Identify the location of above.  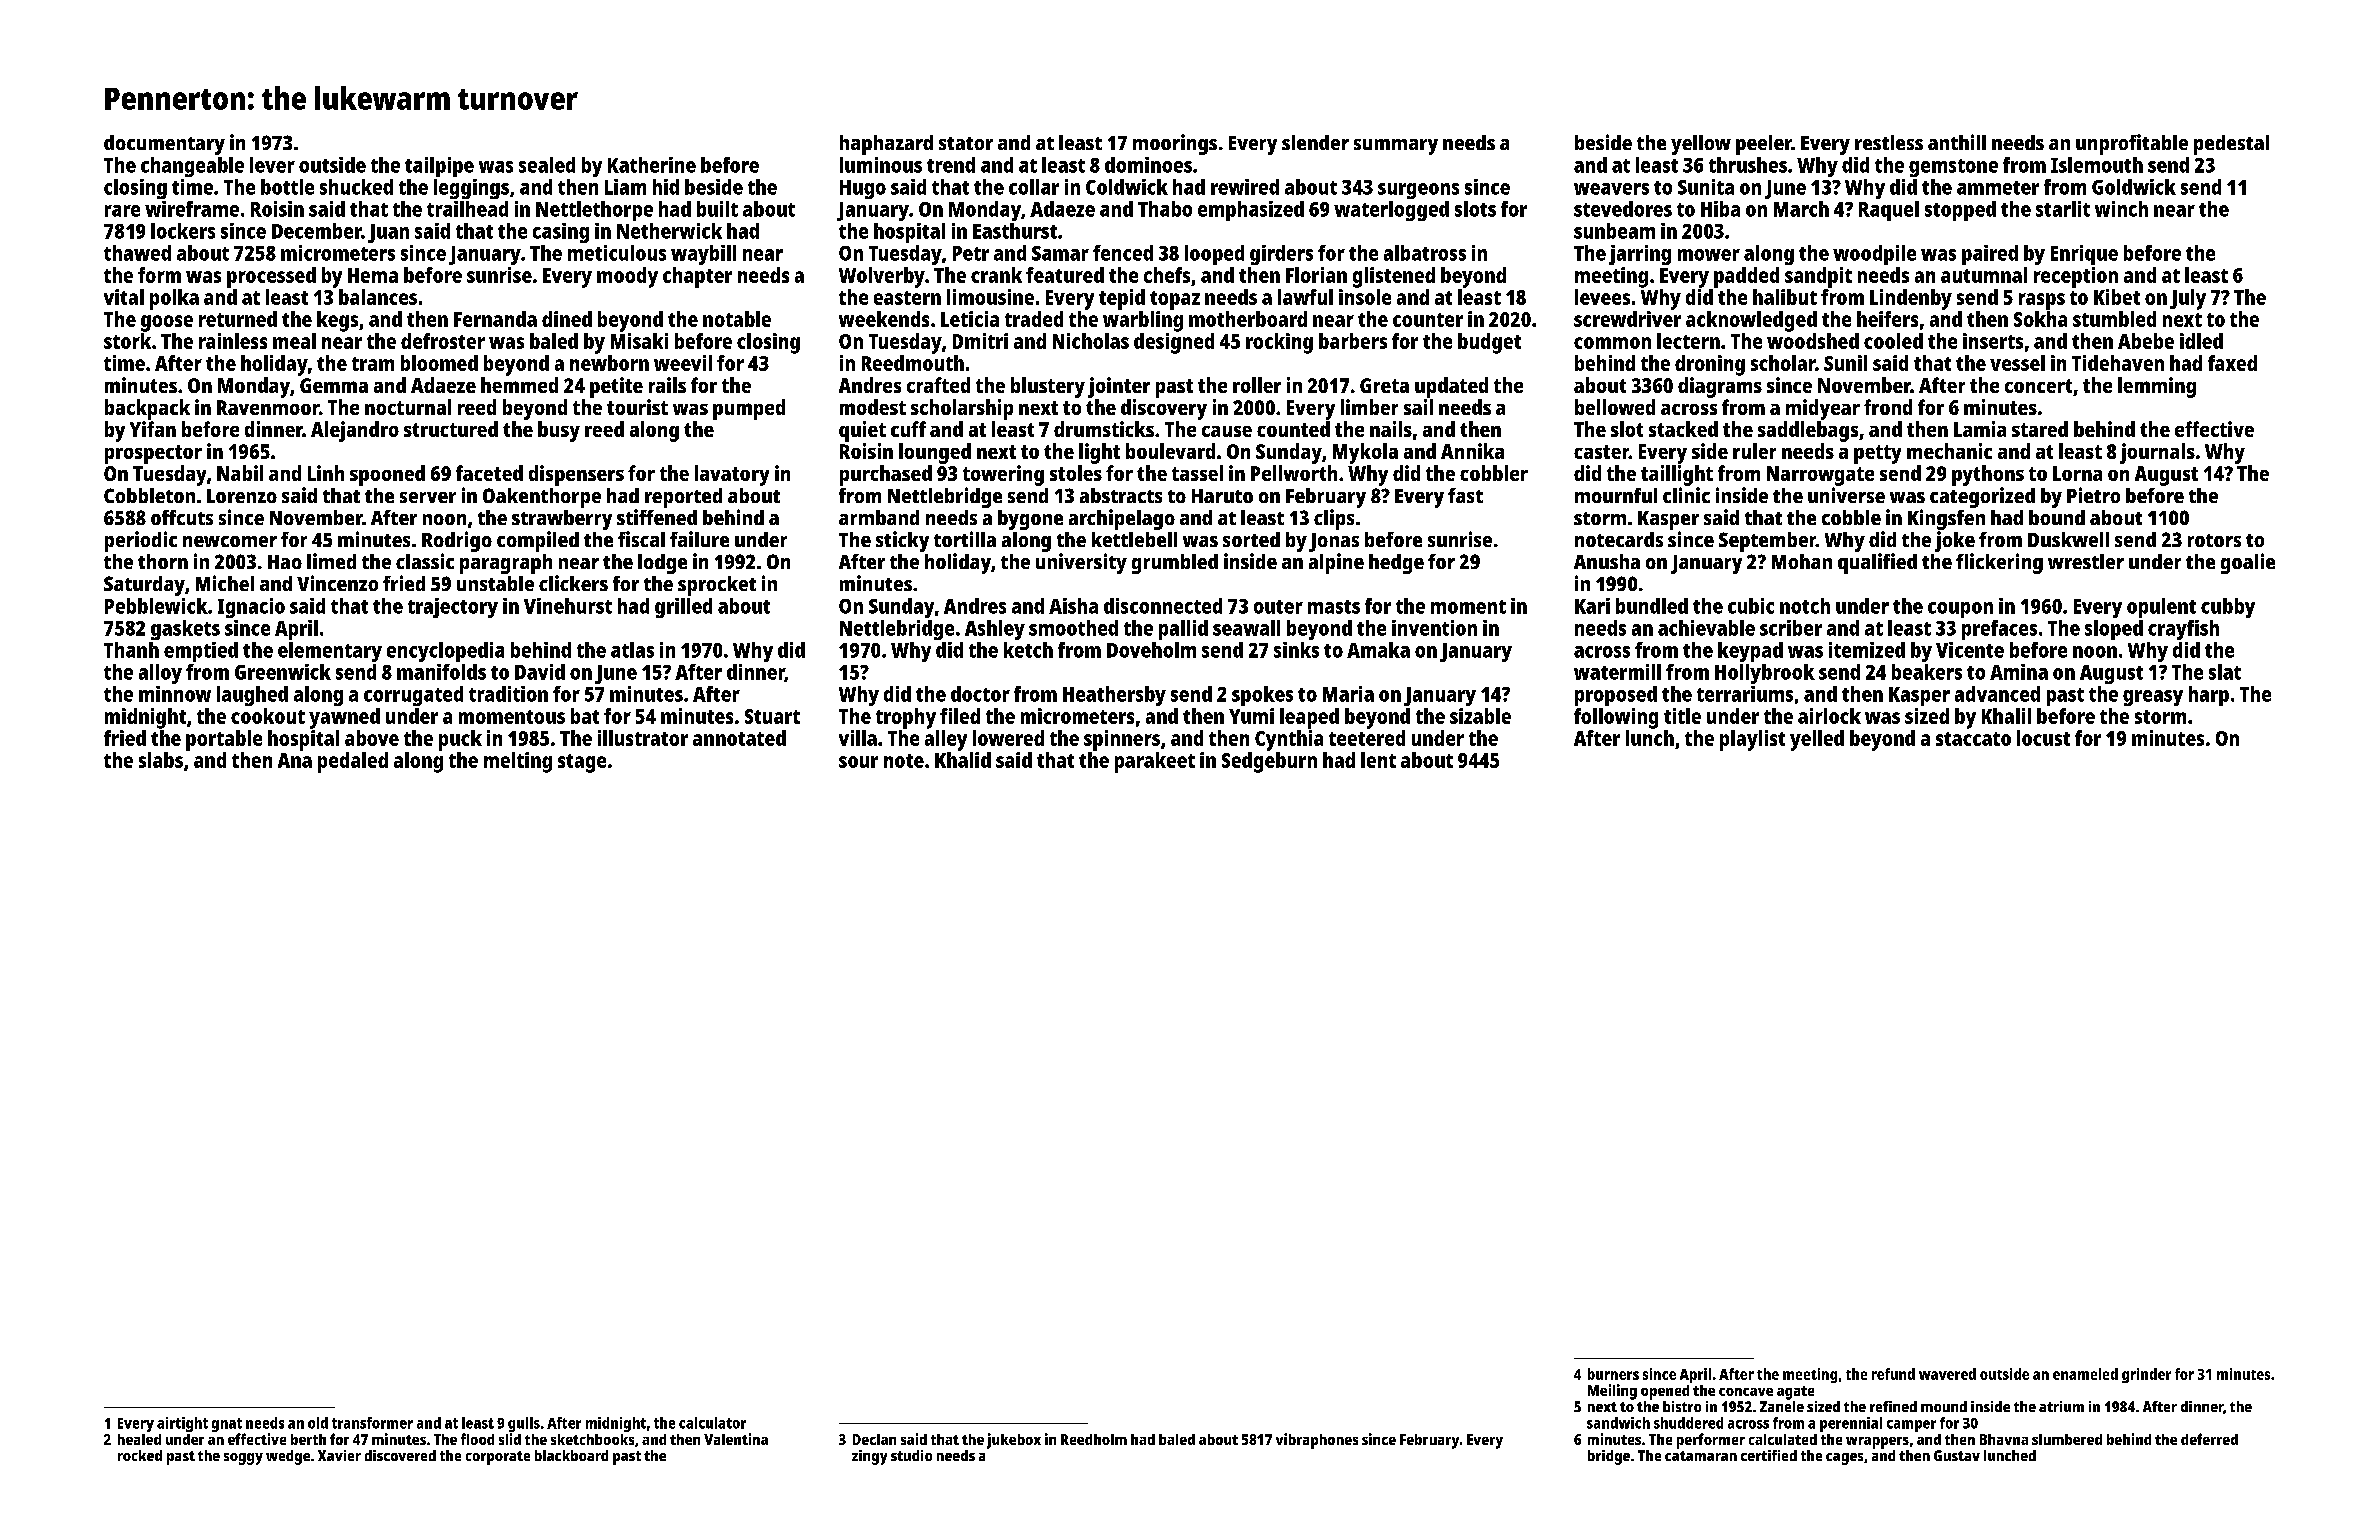
(372, 738).
